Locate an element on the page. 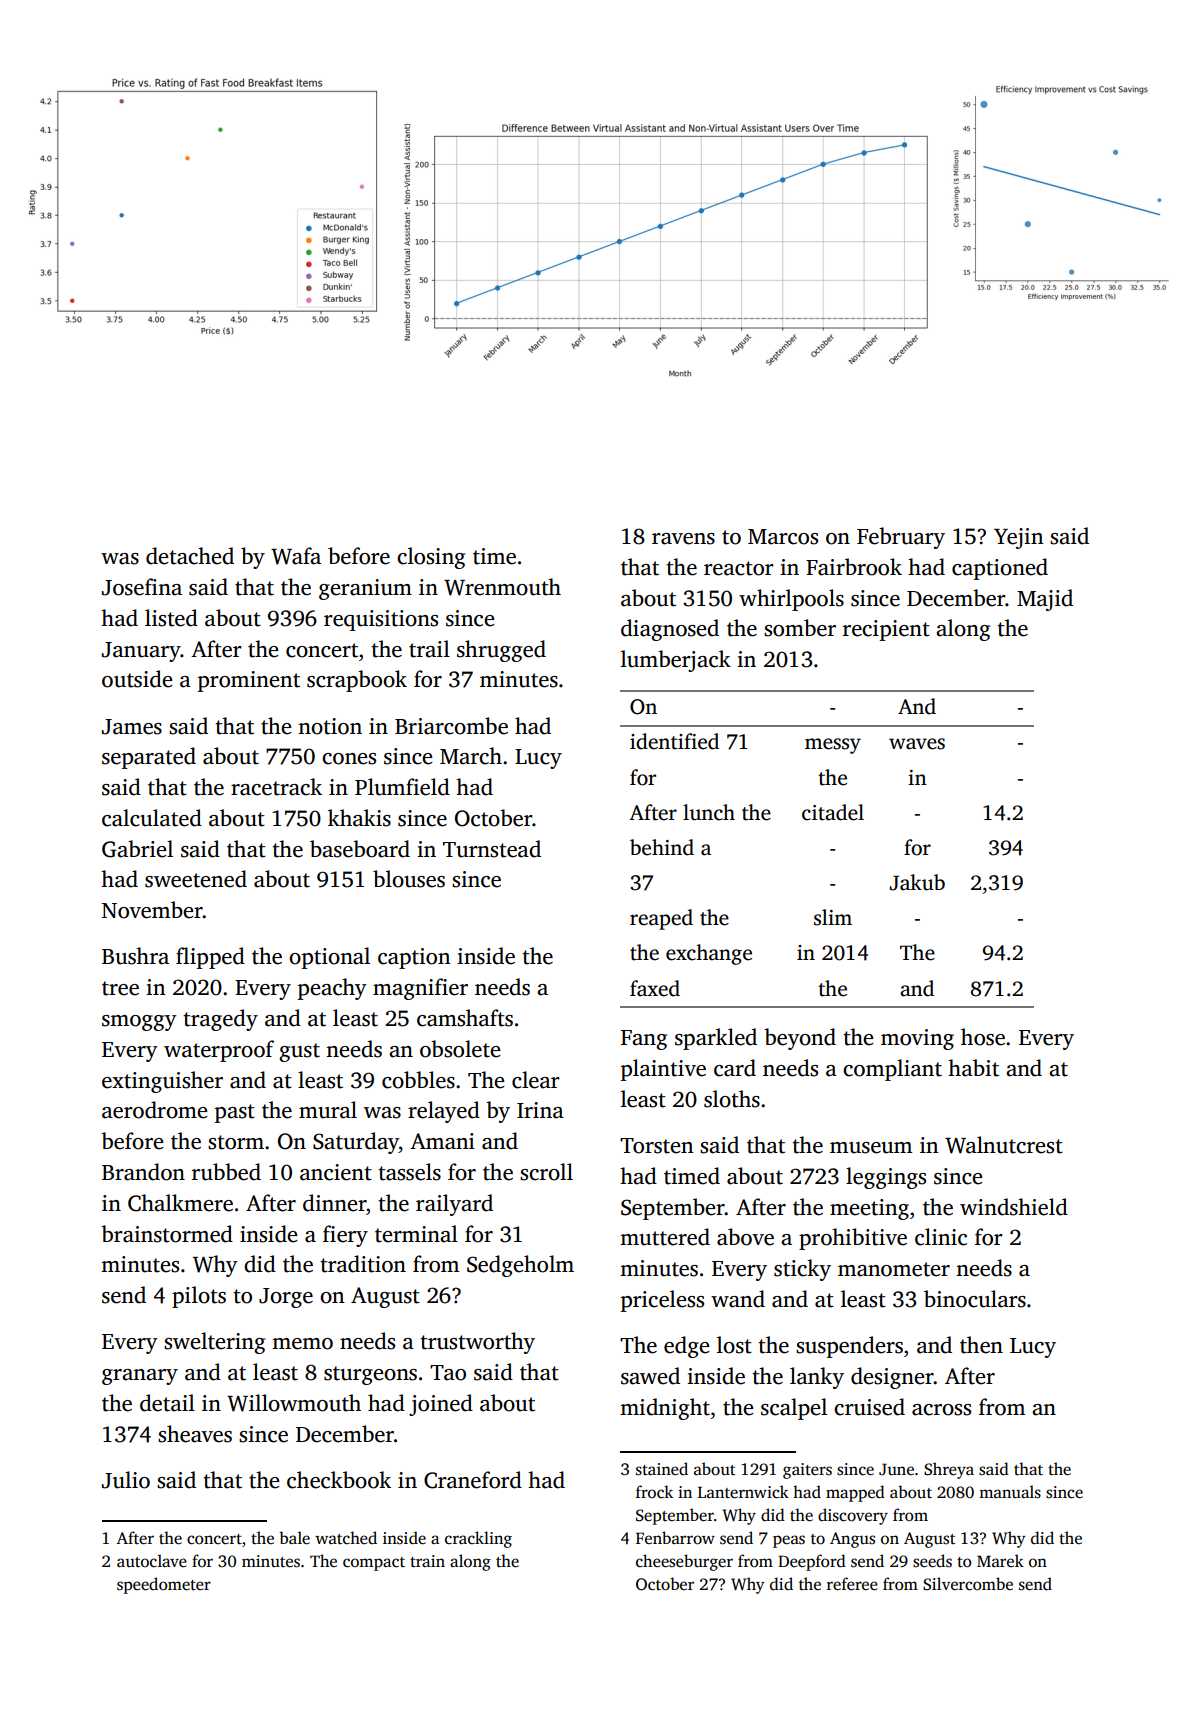 The width and height of the image is (1195, 1730). Yejin is located at coordinates (1019, 538).
